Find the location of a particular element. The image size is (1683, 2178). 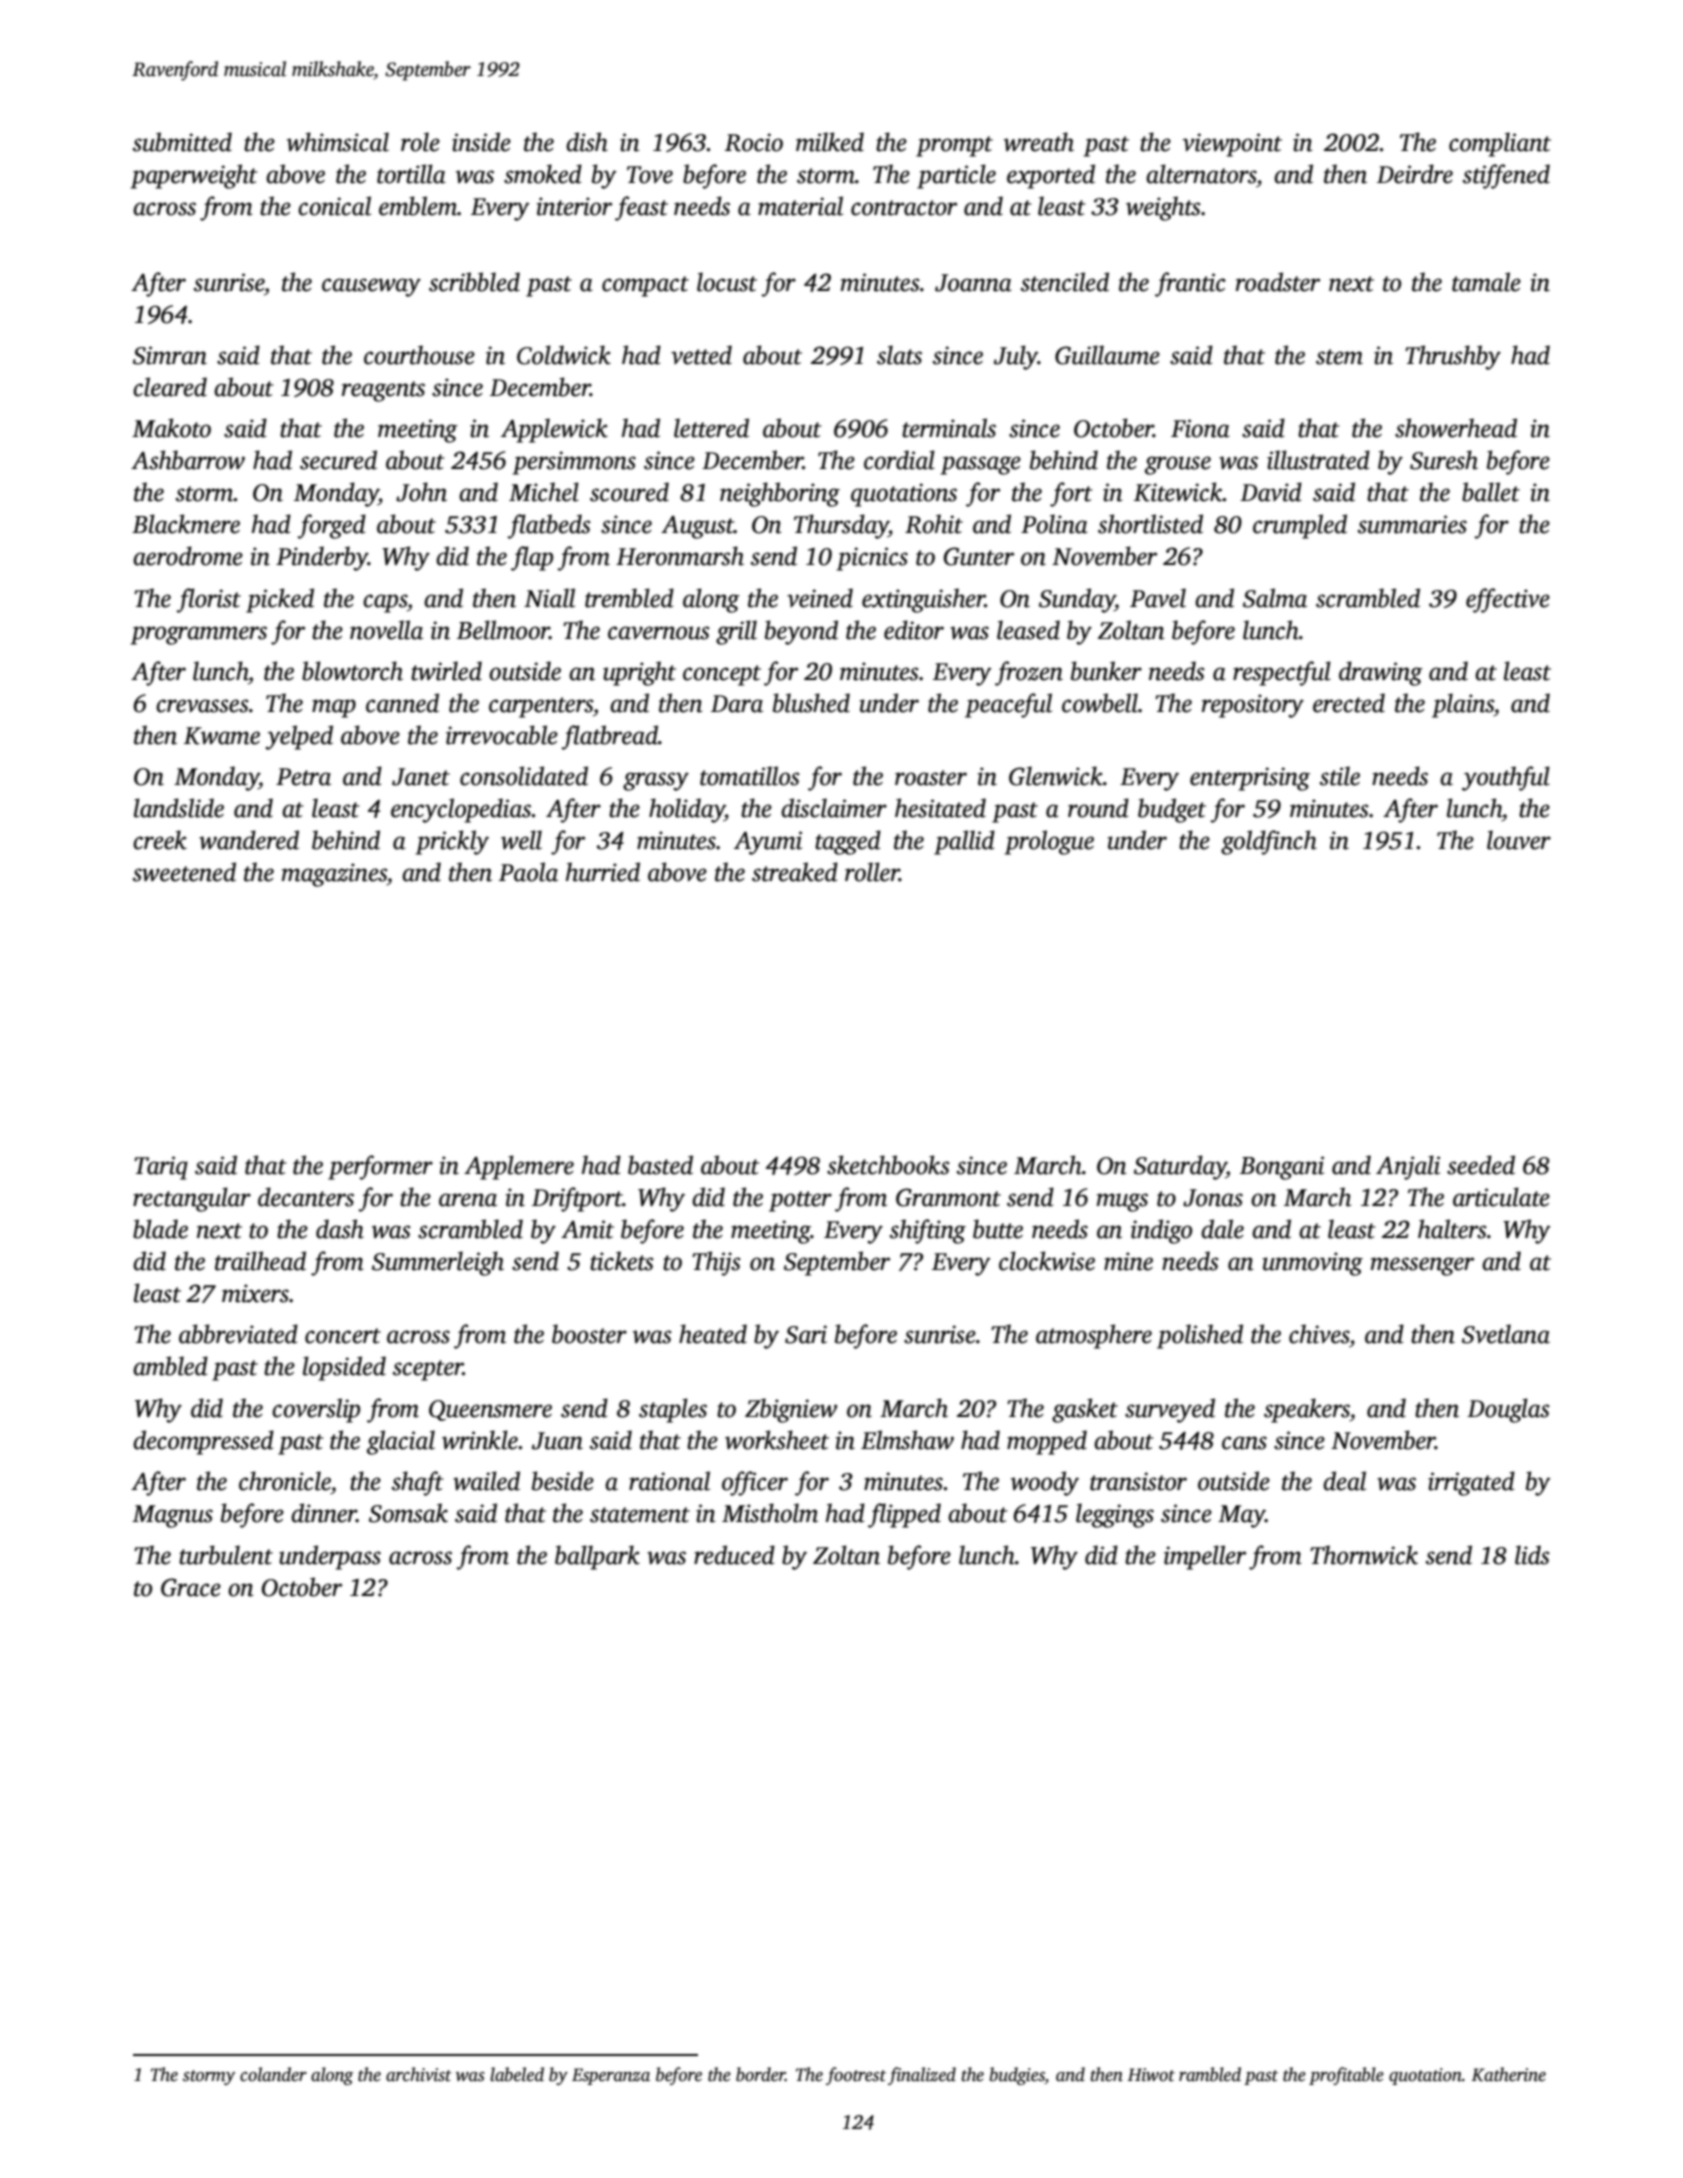

secured is located at coordinates (338, 460).
